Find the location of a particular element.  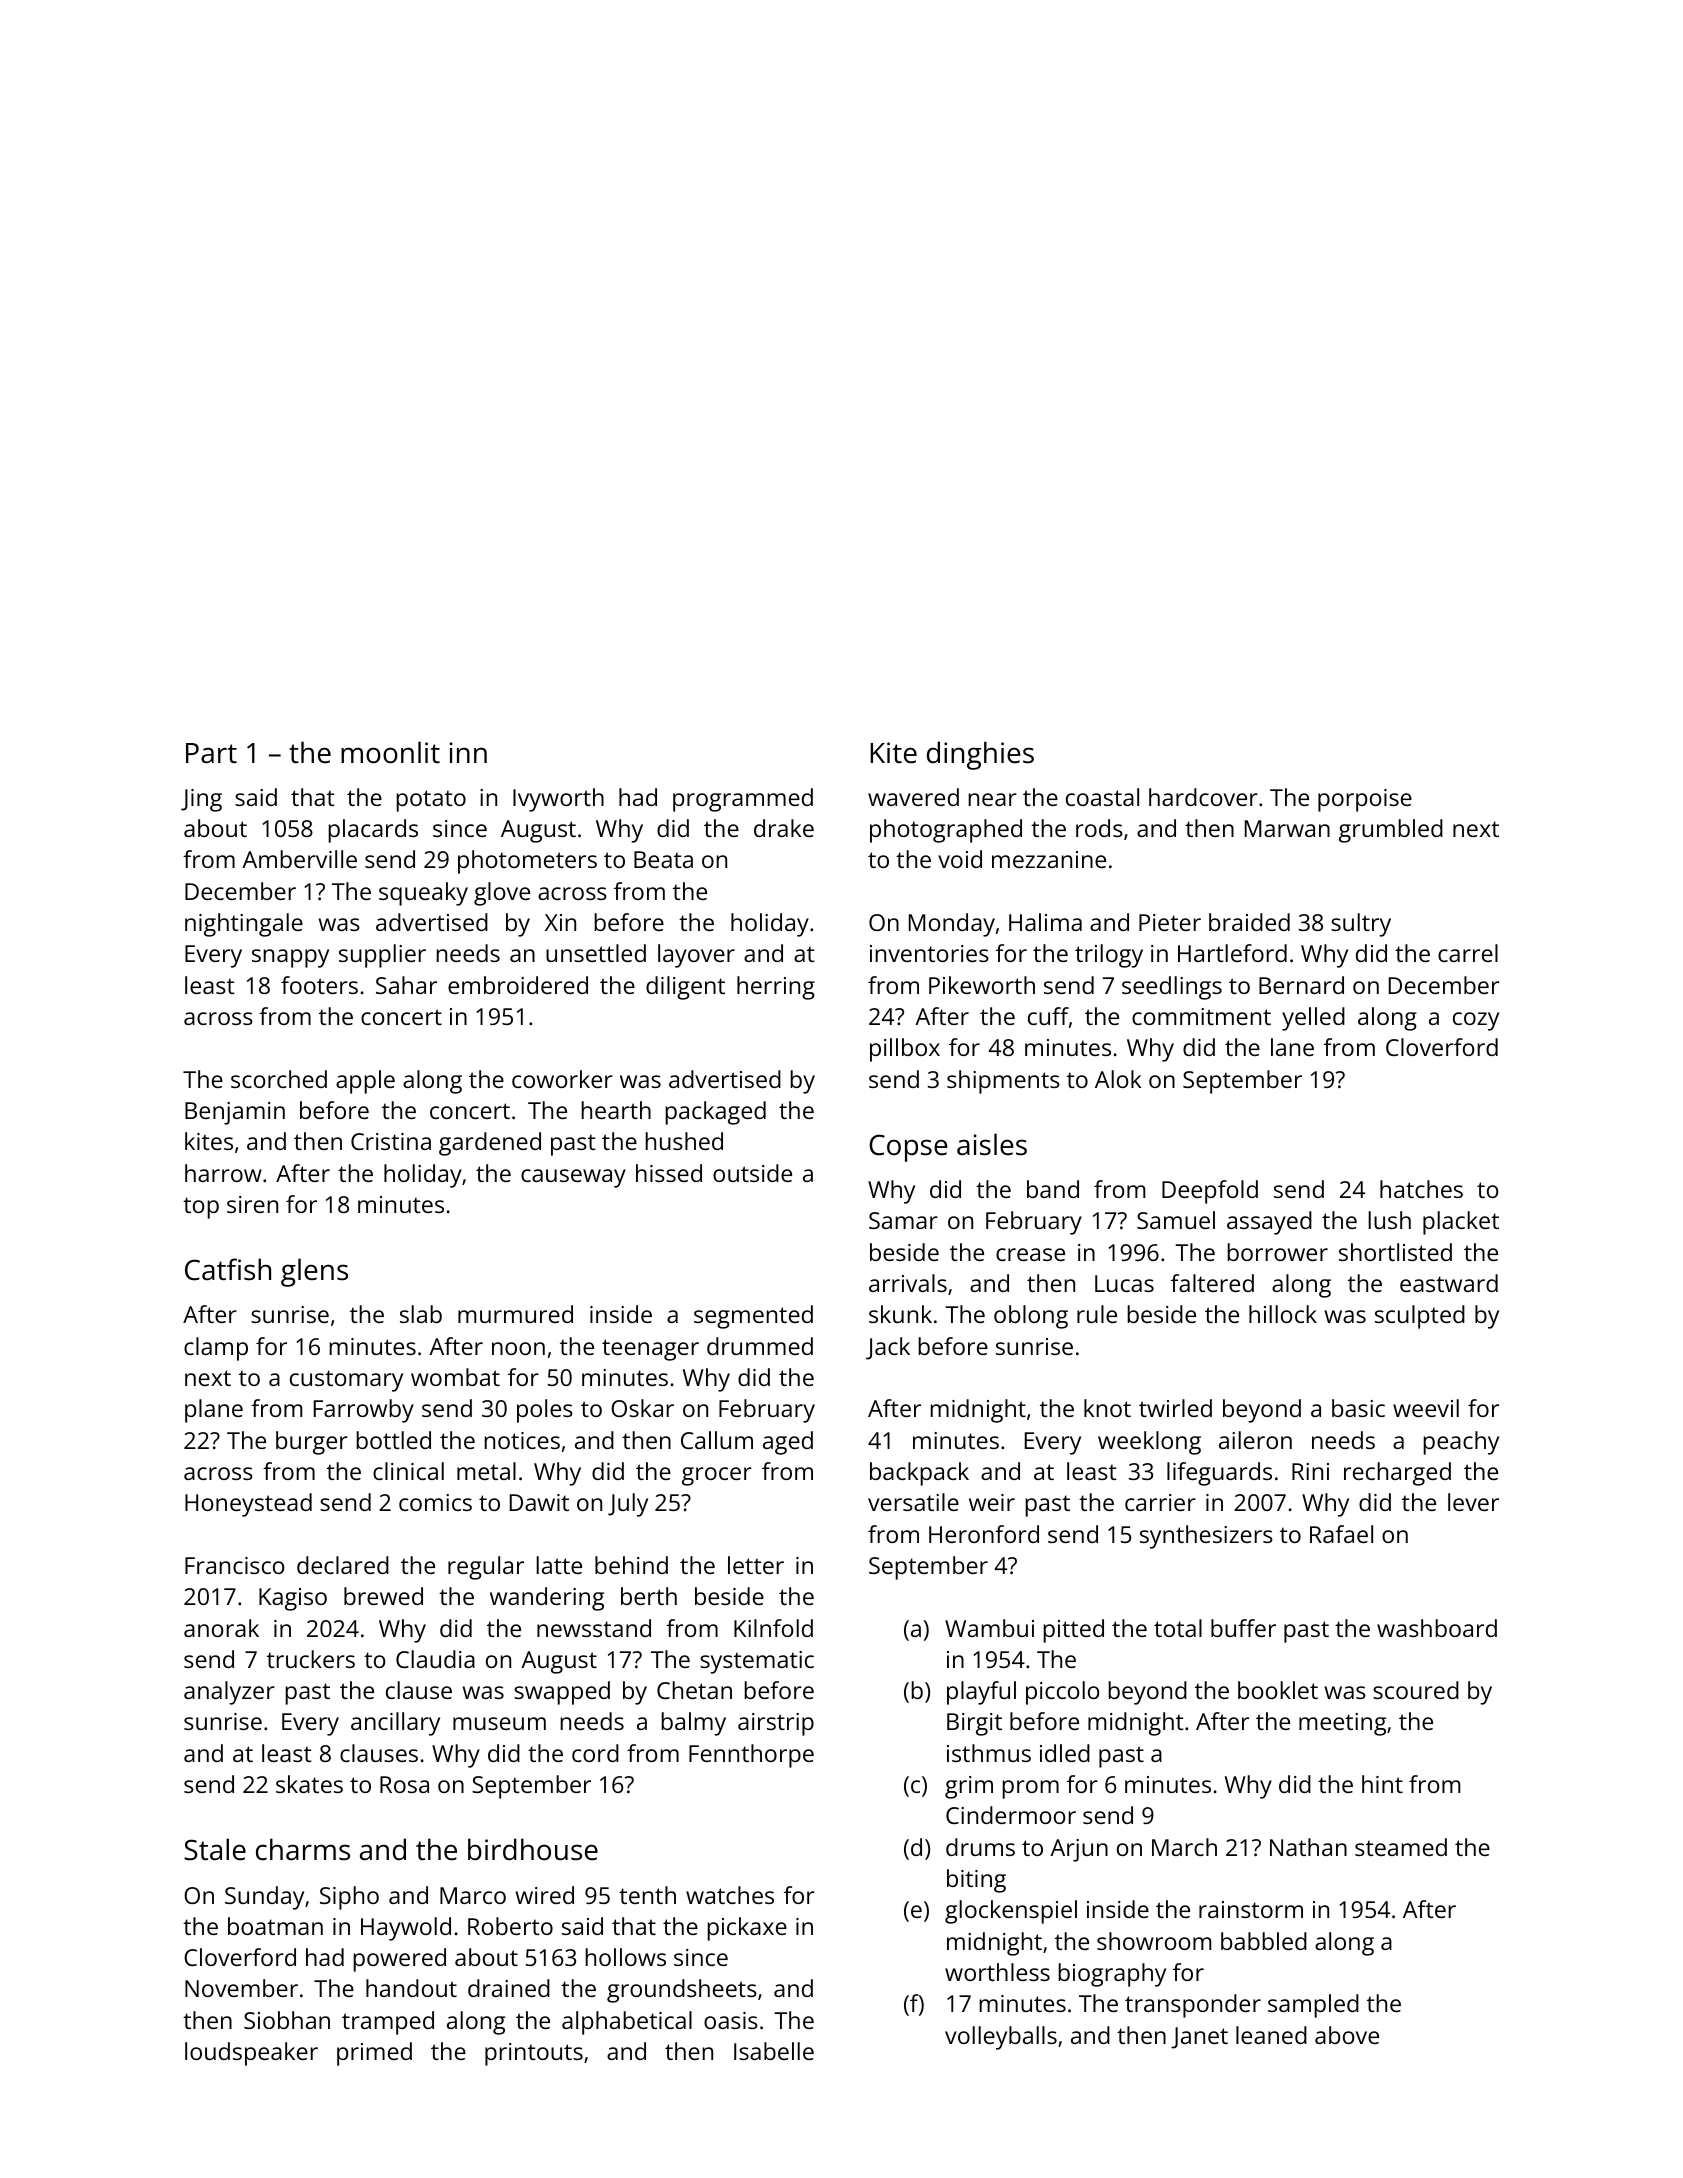

Siobhan is located at coordinates (287, 2020).
